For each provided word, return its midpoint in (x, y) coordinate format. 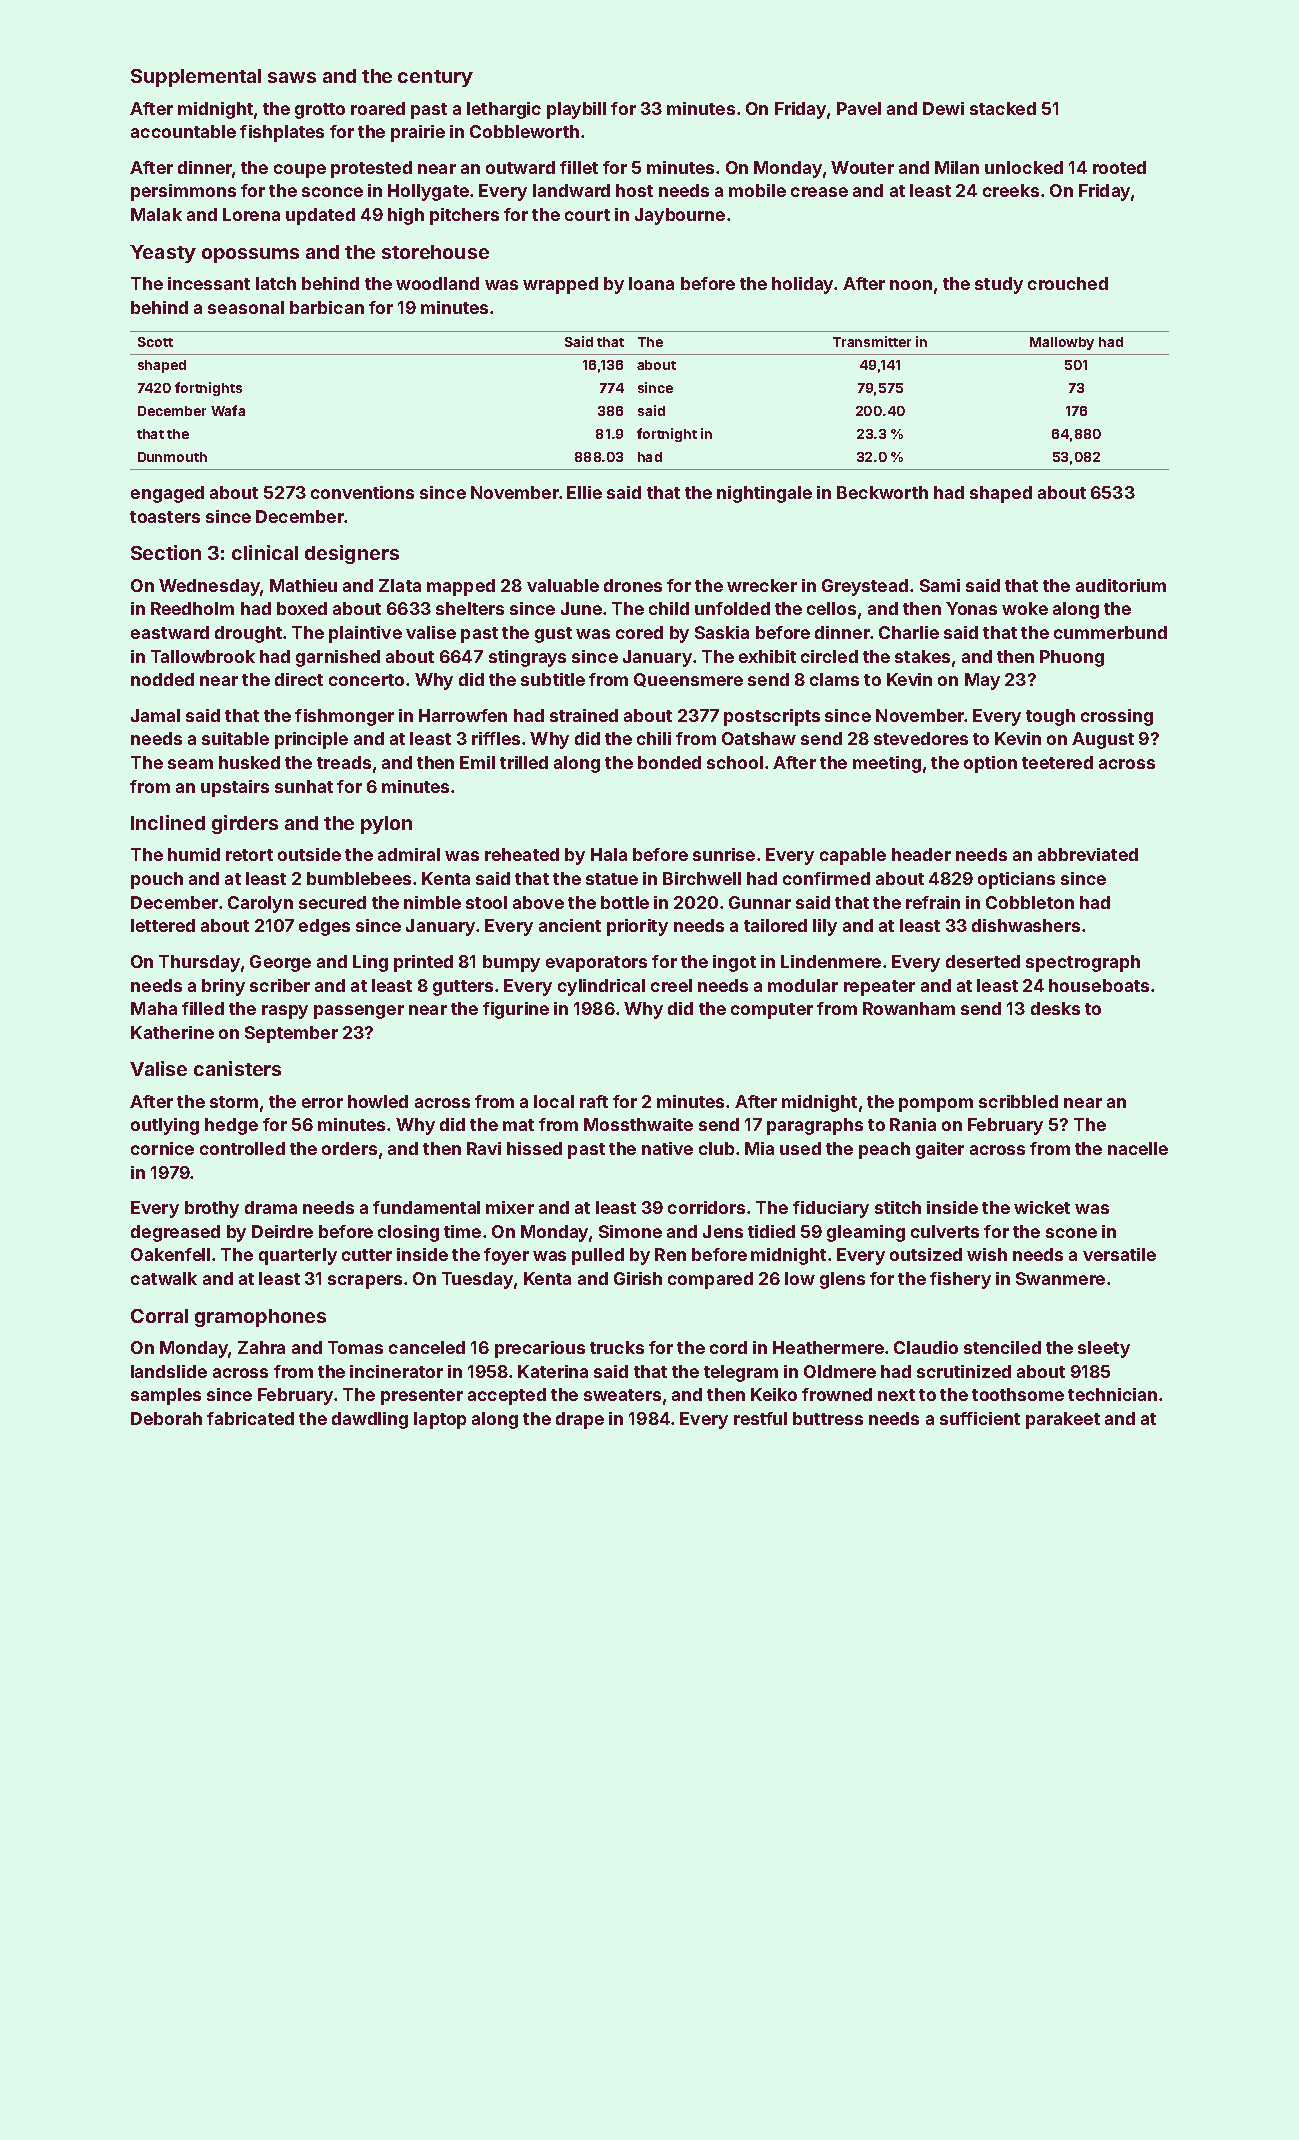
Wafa (228, 410)
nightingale (764, 494)
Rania (913, 1124)
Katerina (553, 1371)
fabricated (250, 1418)
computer (772, 1011)
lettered (163, 925)
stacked (1003, 108)
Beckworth (882, 492)
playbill (576, 110)
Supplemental (196, 78)
